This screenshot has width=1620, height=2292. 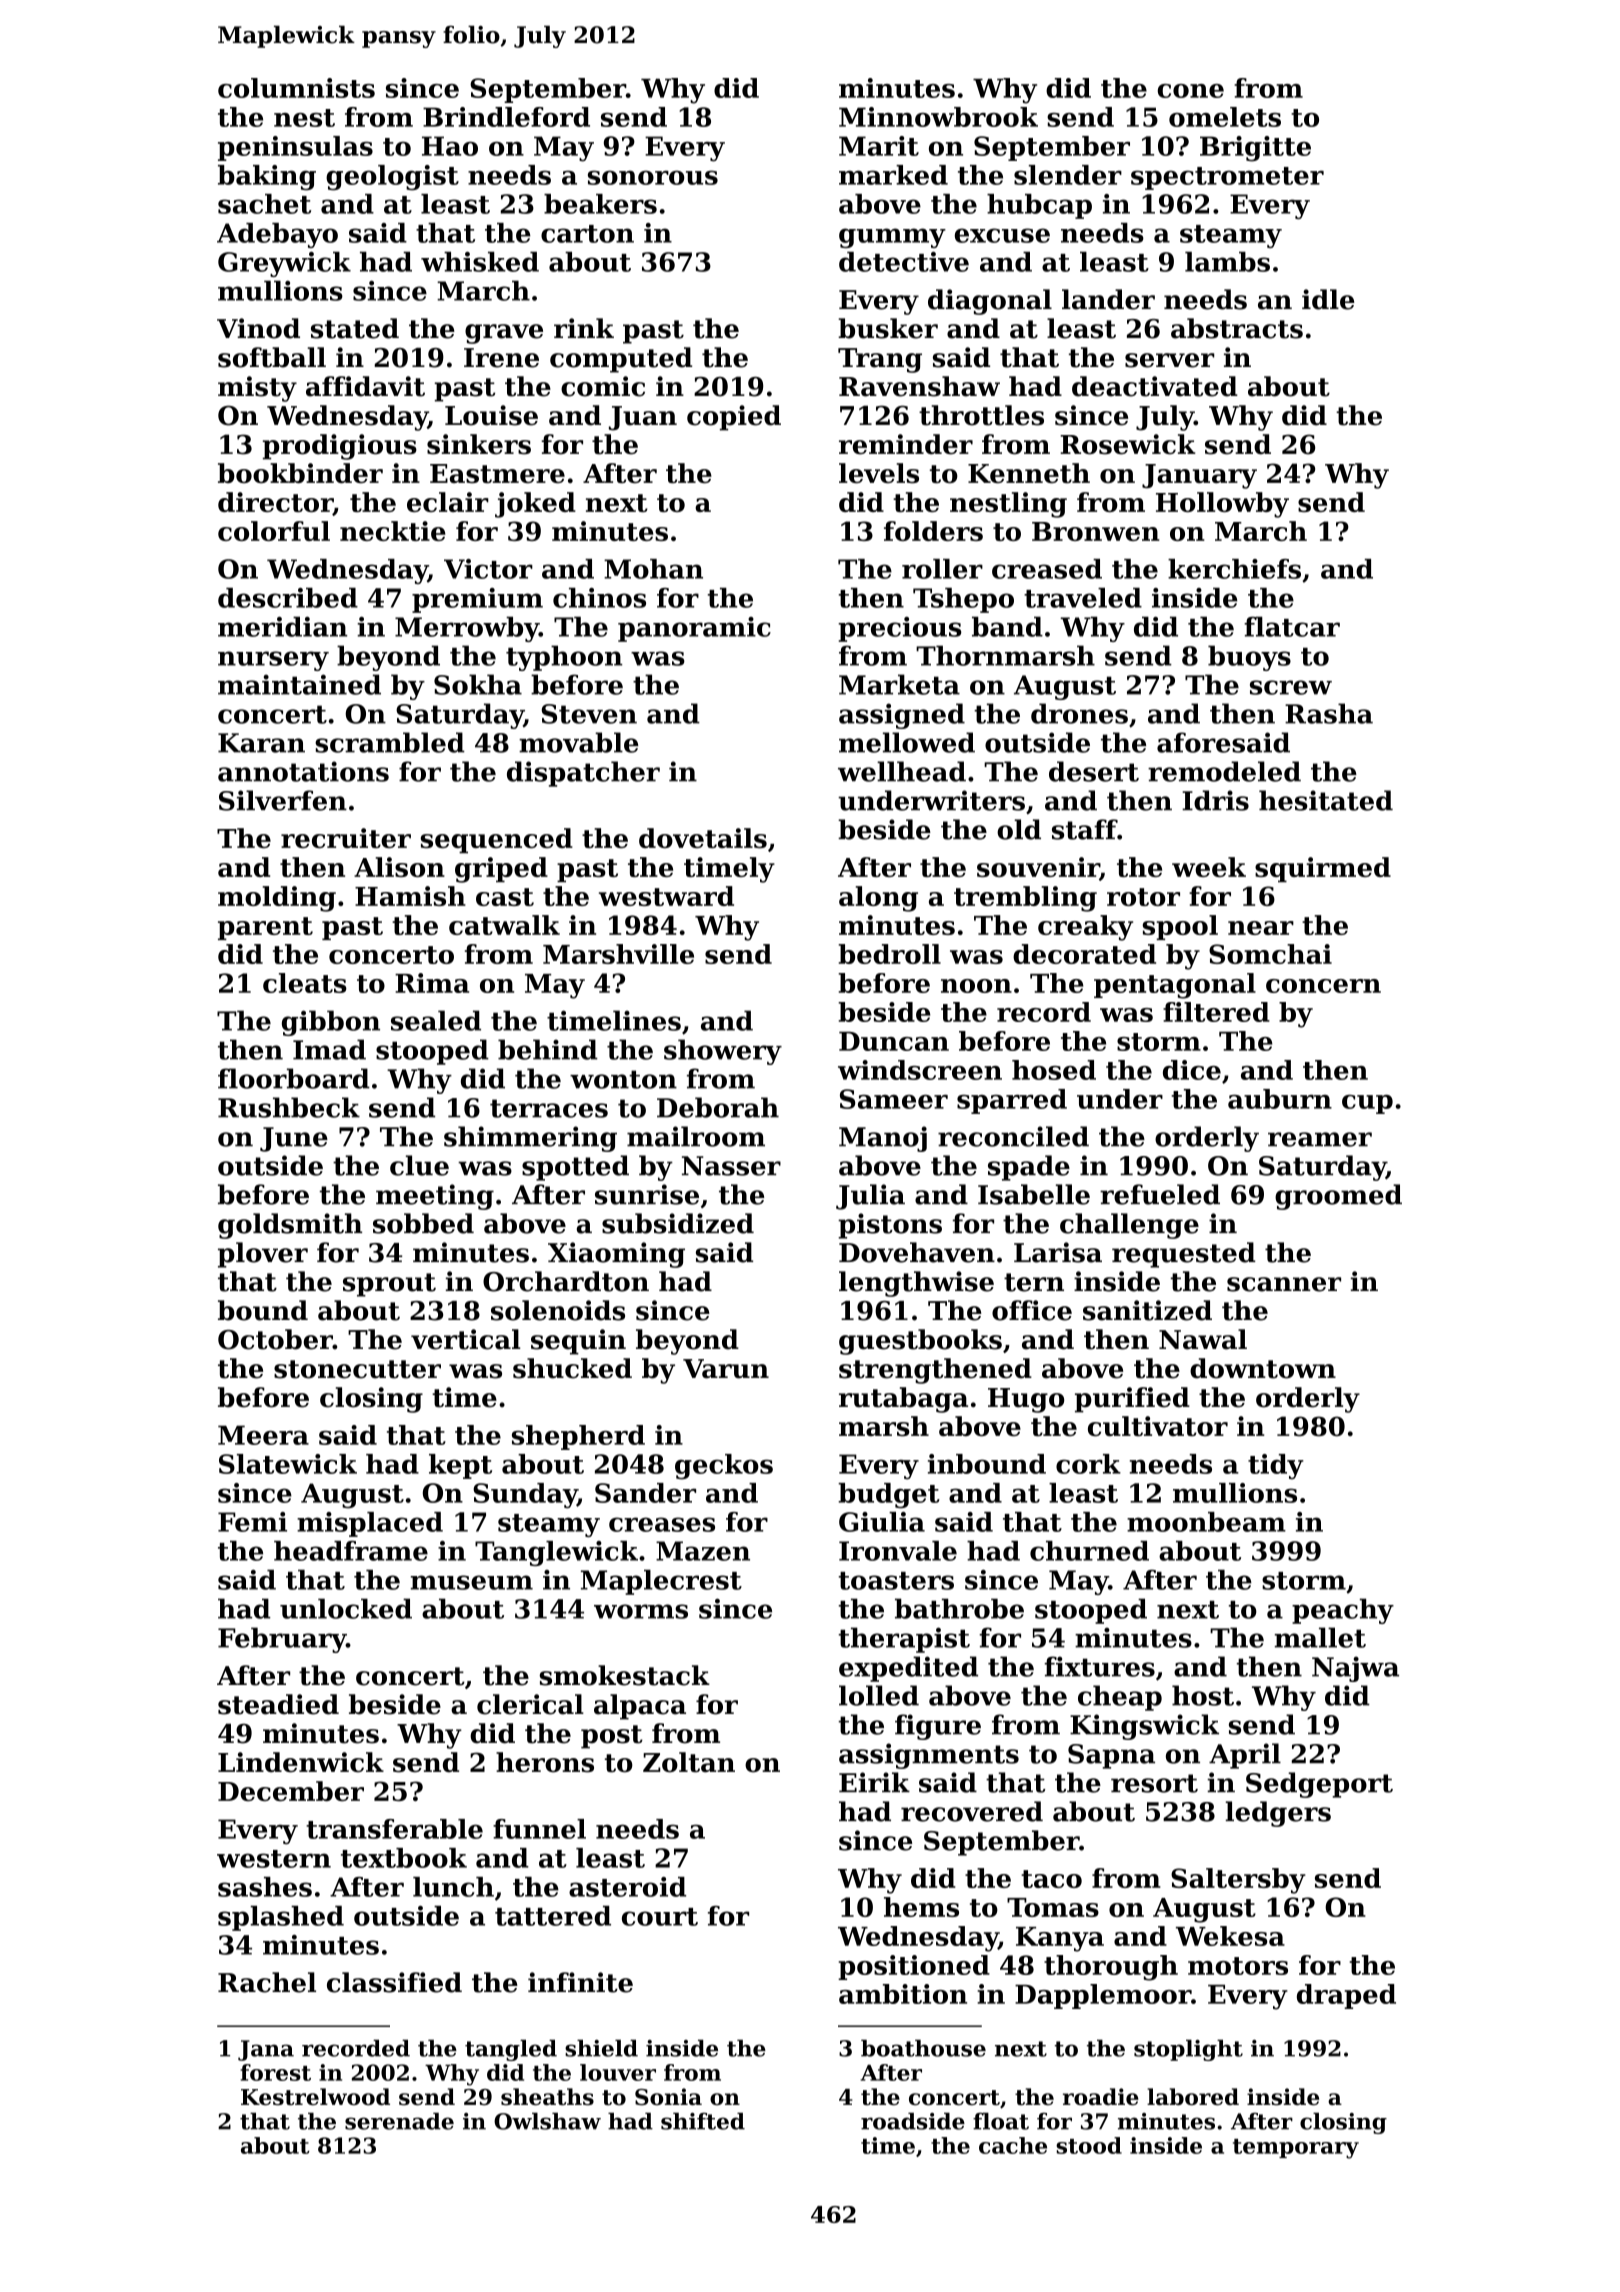 What do you see at coordinates (1083, 598) in the screenshot?
I see `traveled` at bounding box center [1083, 598].
